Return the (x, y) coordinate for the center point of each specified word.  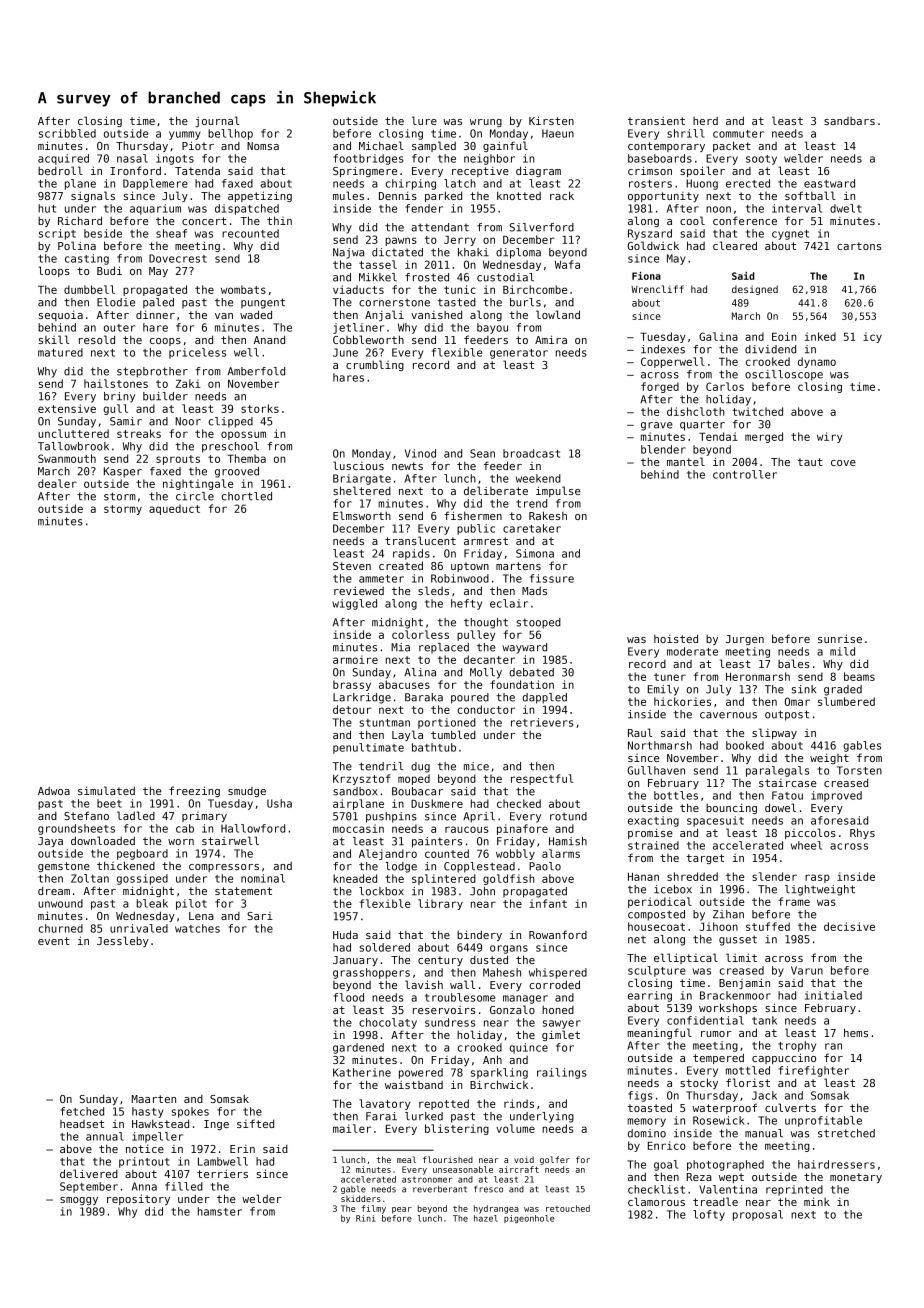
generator (519, 354)
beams (859, 676)
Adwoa (54, 791)
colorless (420, 634)
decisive (849, 926)
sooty (761, 160)
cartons (859, 246)
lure (424, 120)
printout (144, 1162)
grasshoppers (371, 973)
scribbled (67, 133)
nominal (263, 878)
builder (165, 396)
